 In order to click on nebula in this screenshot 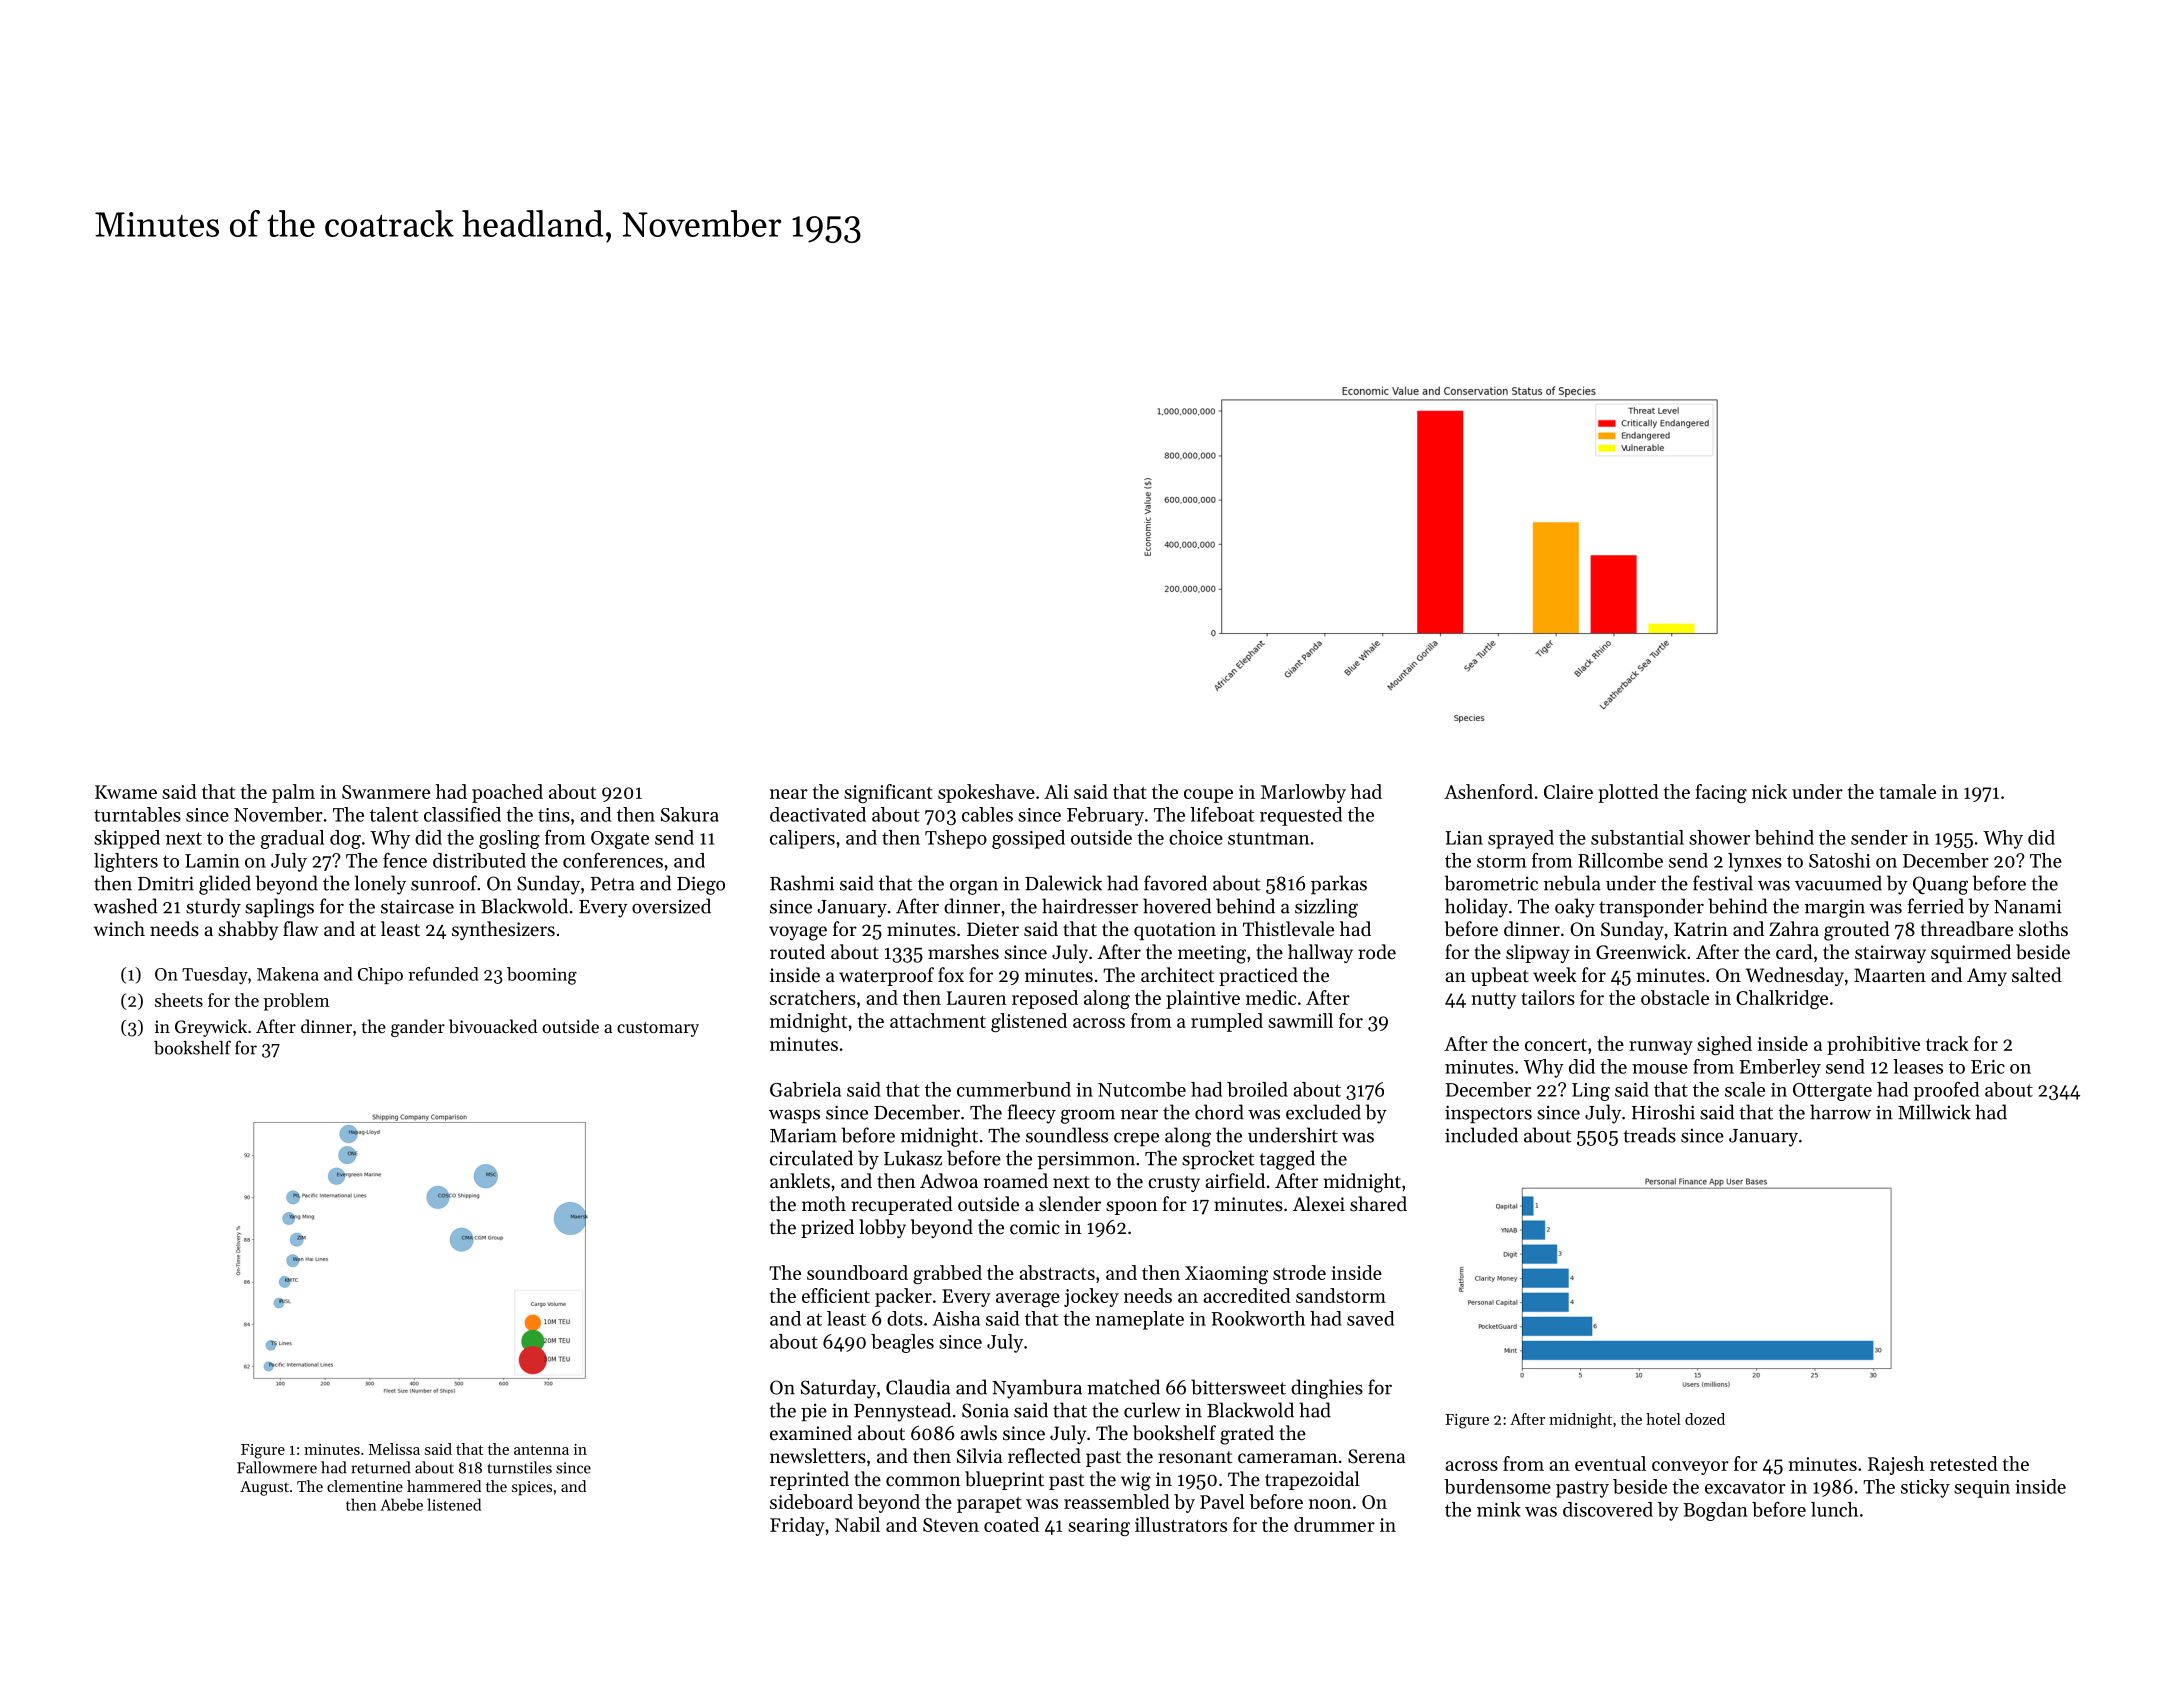, I will do `click(1572, 883)`.
